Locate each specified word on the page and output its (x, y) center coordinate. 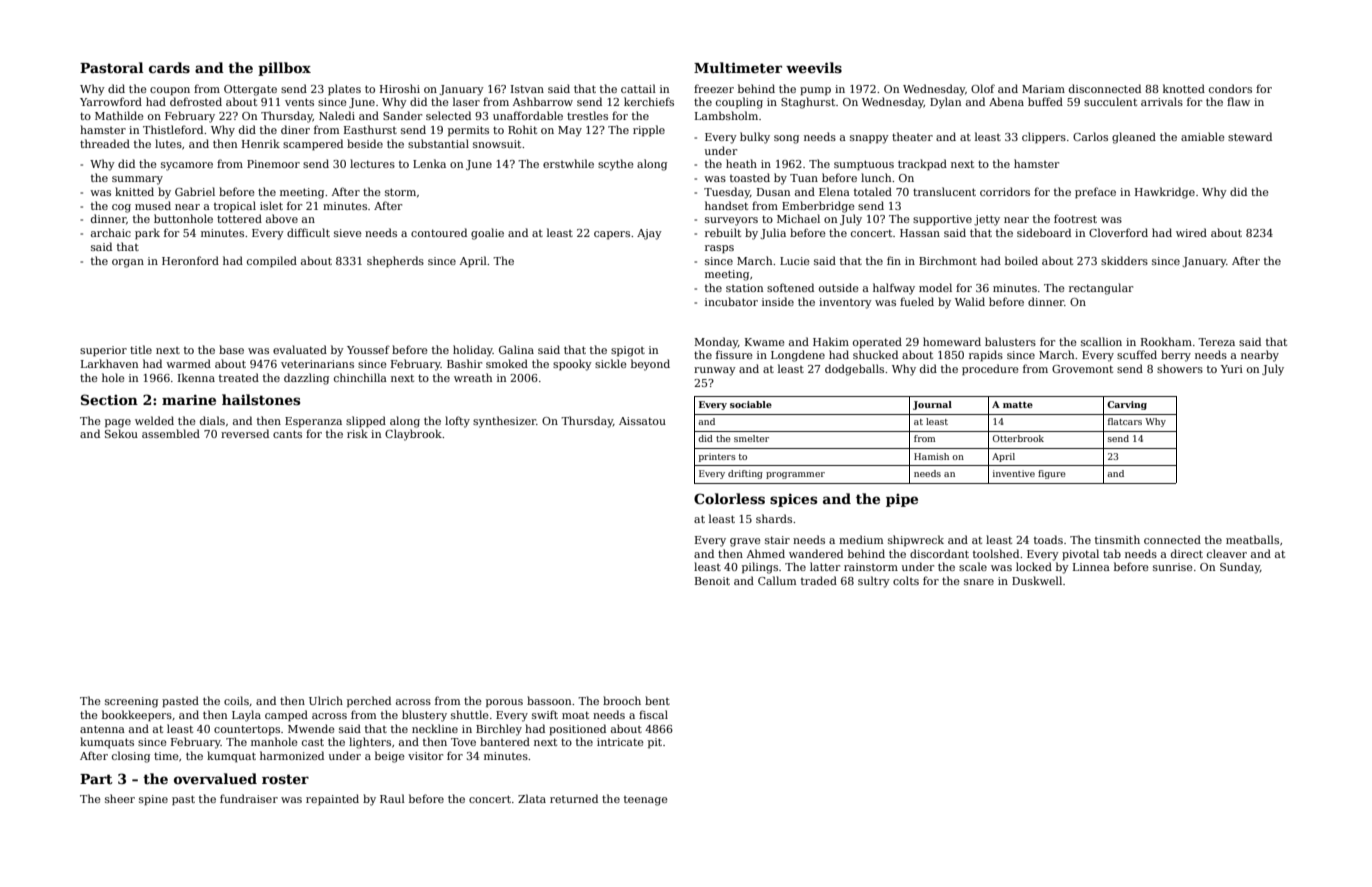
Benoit (712, 581)
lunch (876, 177)
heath (741, 163)
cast (313, 742)
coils (236, 700)
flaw (1238, 101)
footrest (1075, 218)
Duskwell (1037, 580)
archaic (111, 232)
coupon (170, 91)
